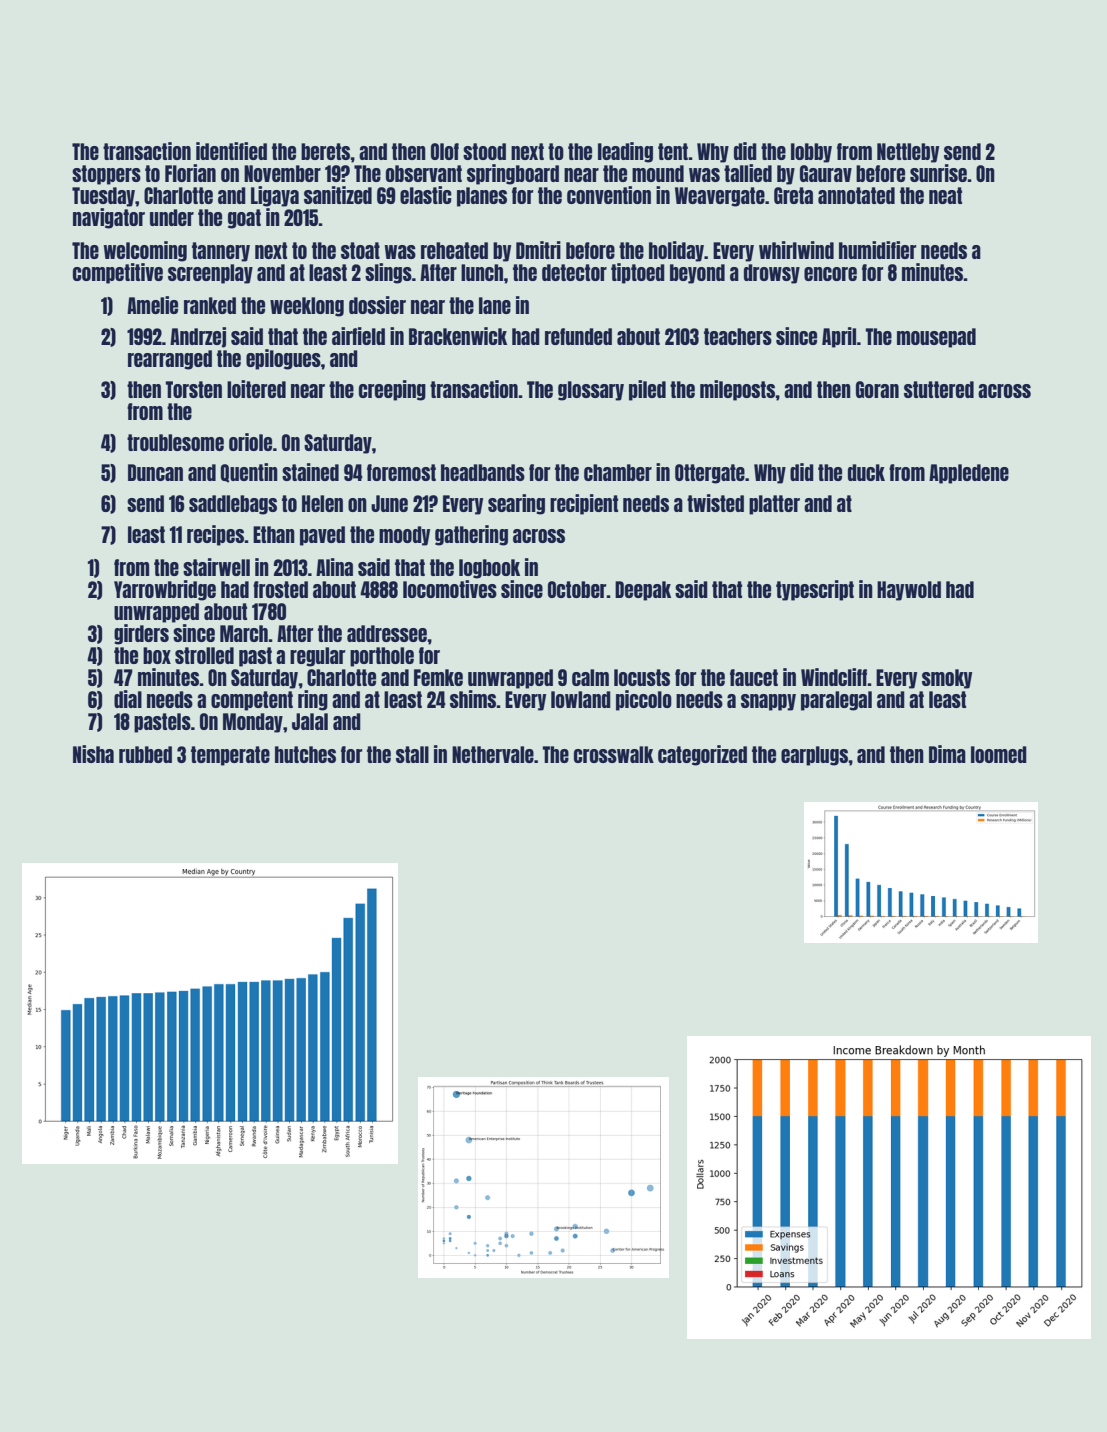  I want to click on creeping, so click(392, 390).
